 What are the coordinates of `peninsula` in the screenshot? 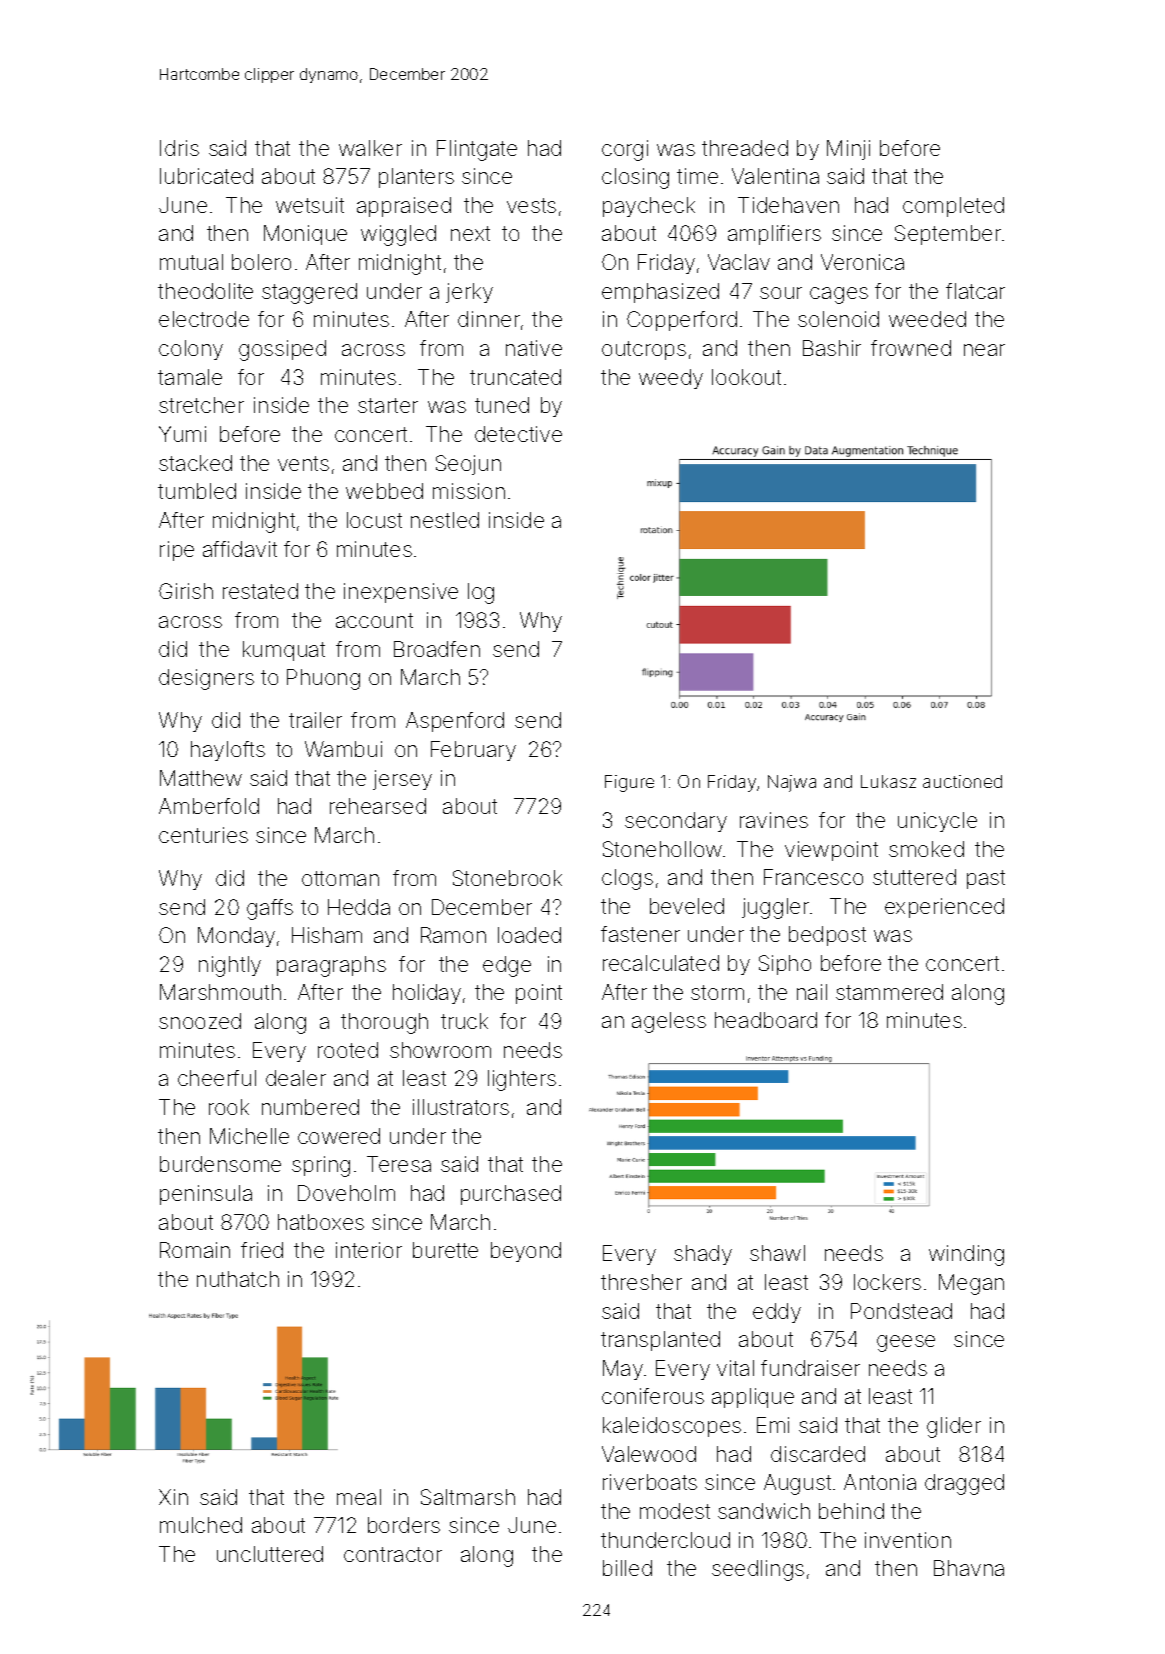 It's located at (206, 1195).
